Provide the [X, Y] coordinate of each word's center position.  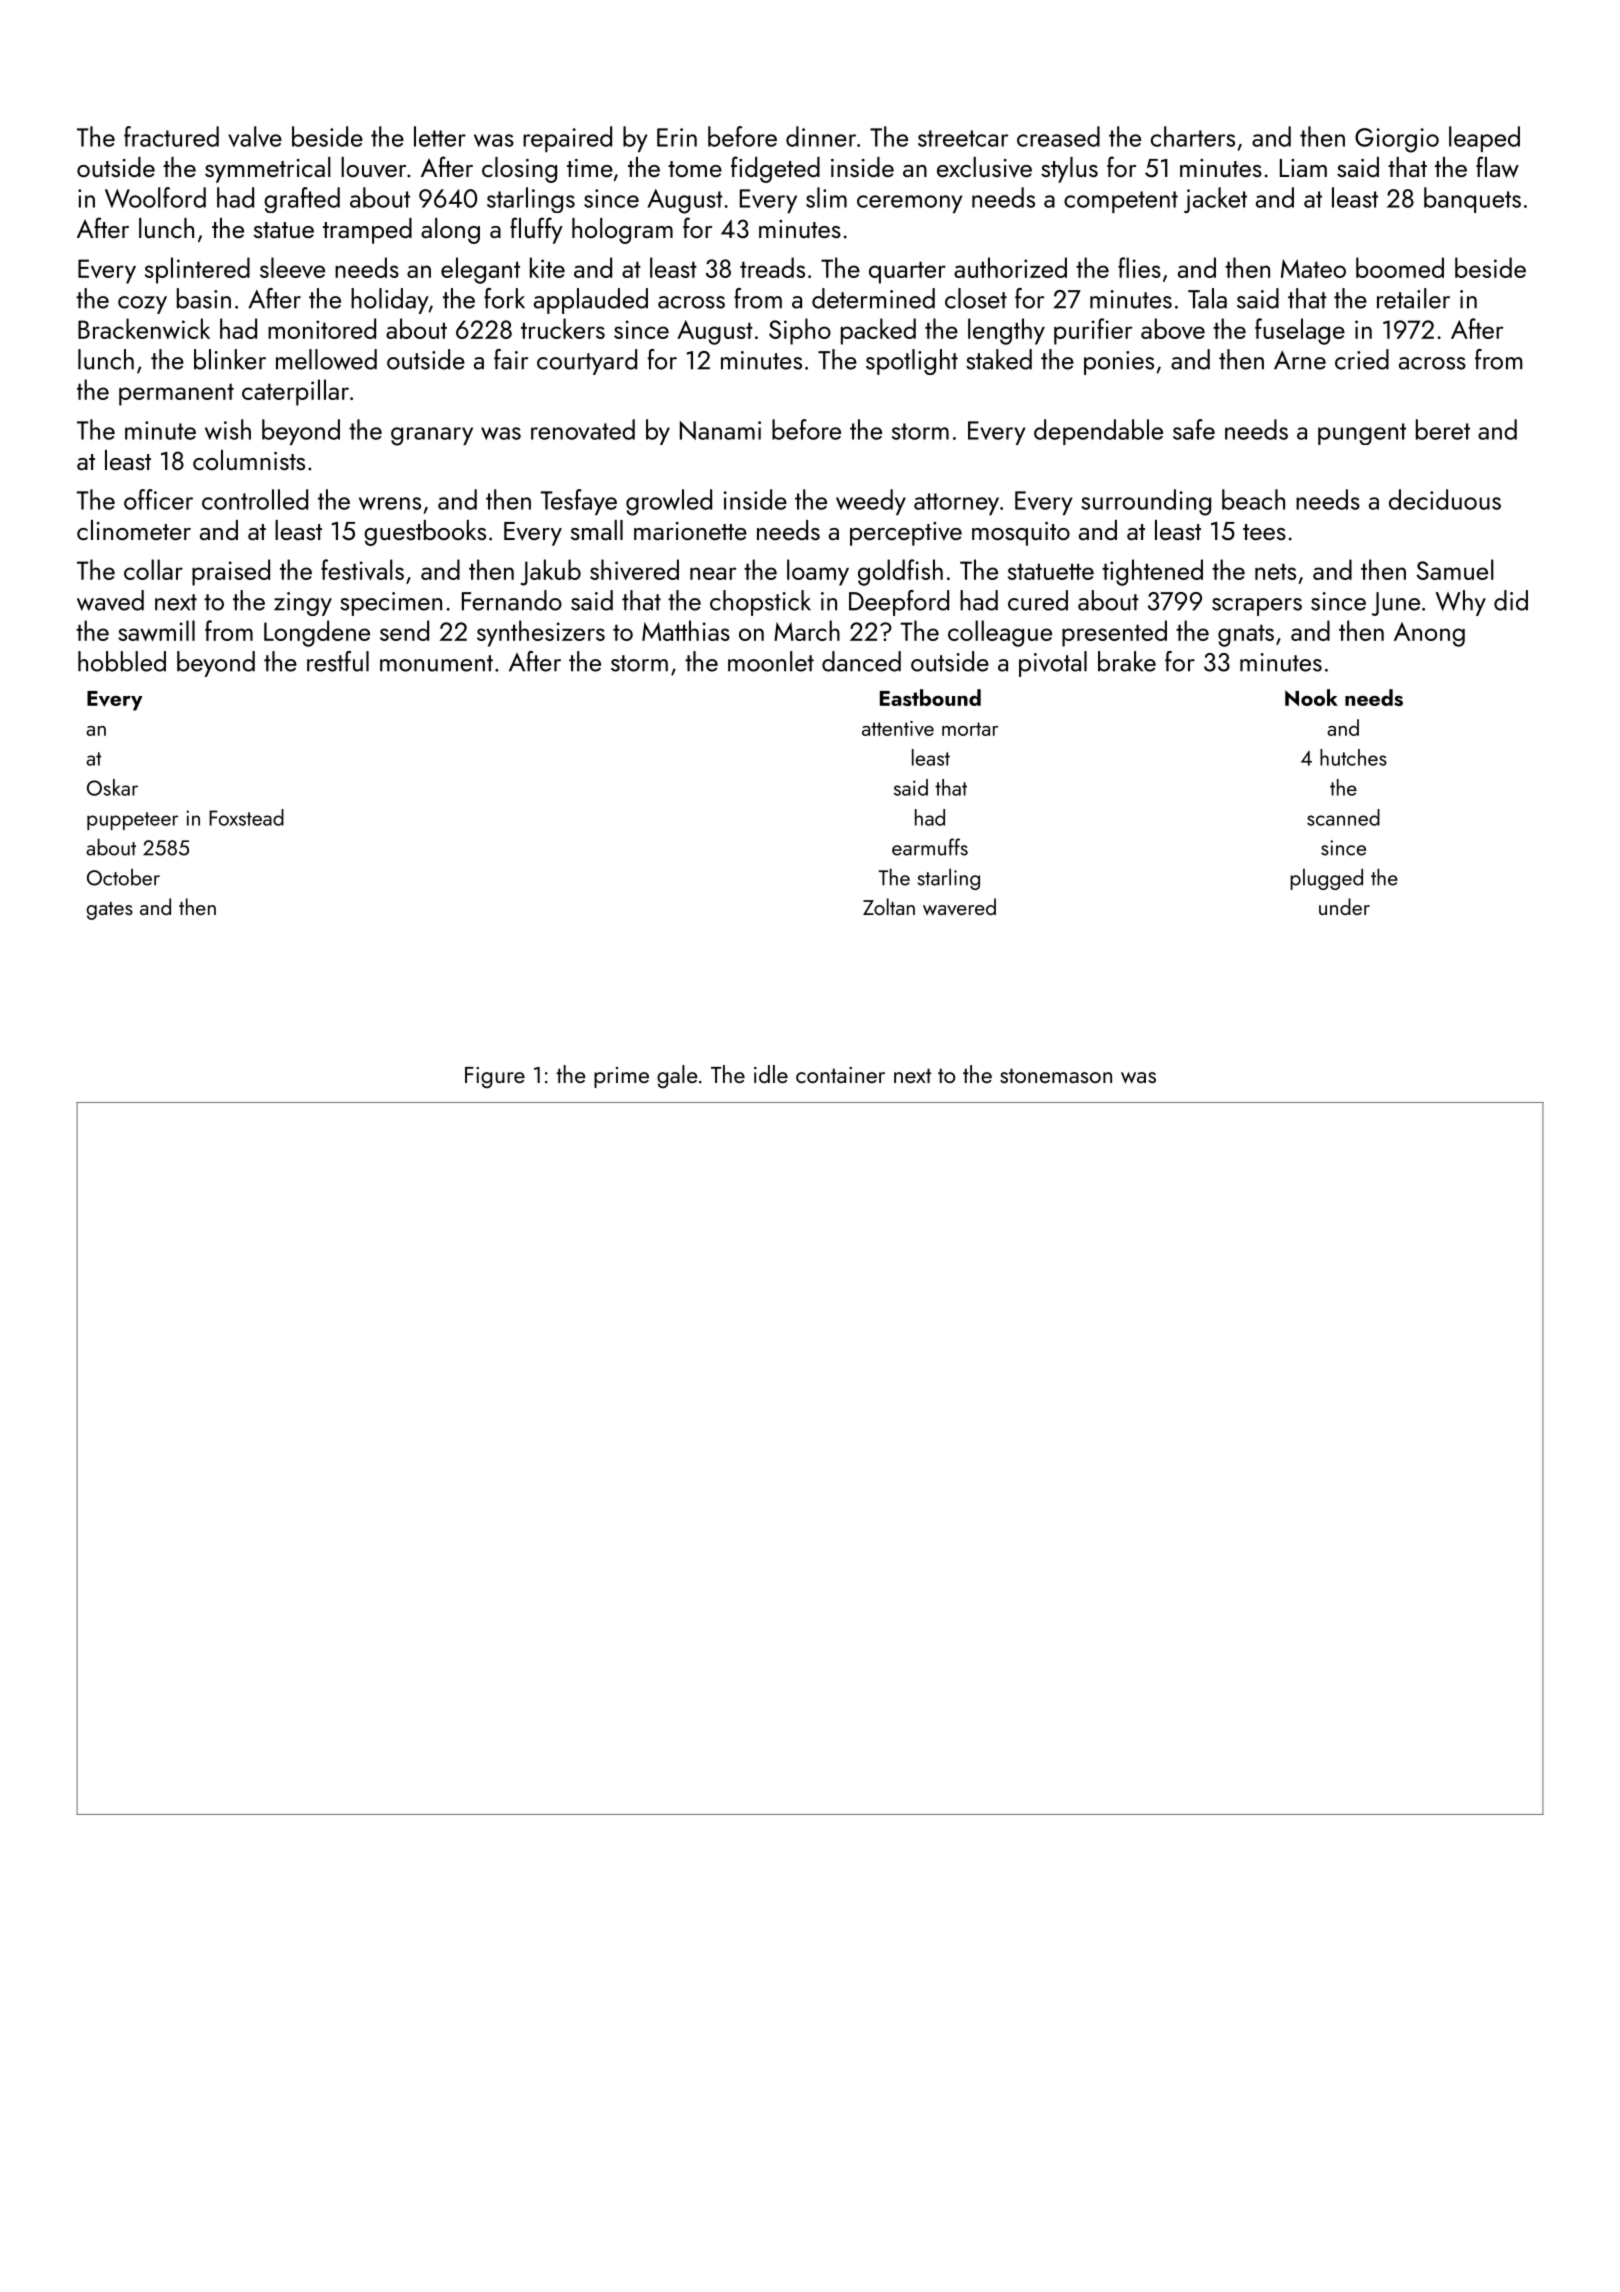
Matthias [686, 630]
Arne [1300, 360]
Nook [1311, 697]
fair [511, 359]
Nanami [720, 430]
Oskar [112, 787]
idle [771, 1074]
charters [1193, 136]
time [590, 168]
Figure [495, 1077]
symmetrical [268, 170]
